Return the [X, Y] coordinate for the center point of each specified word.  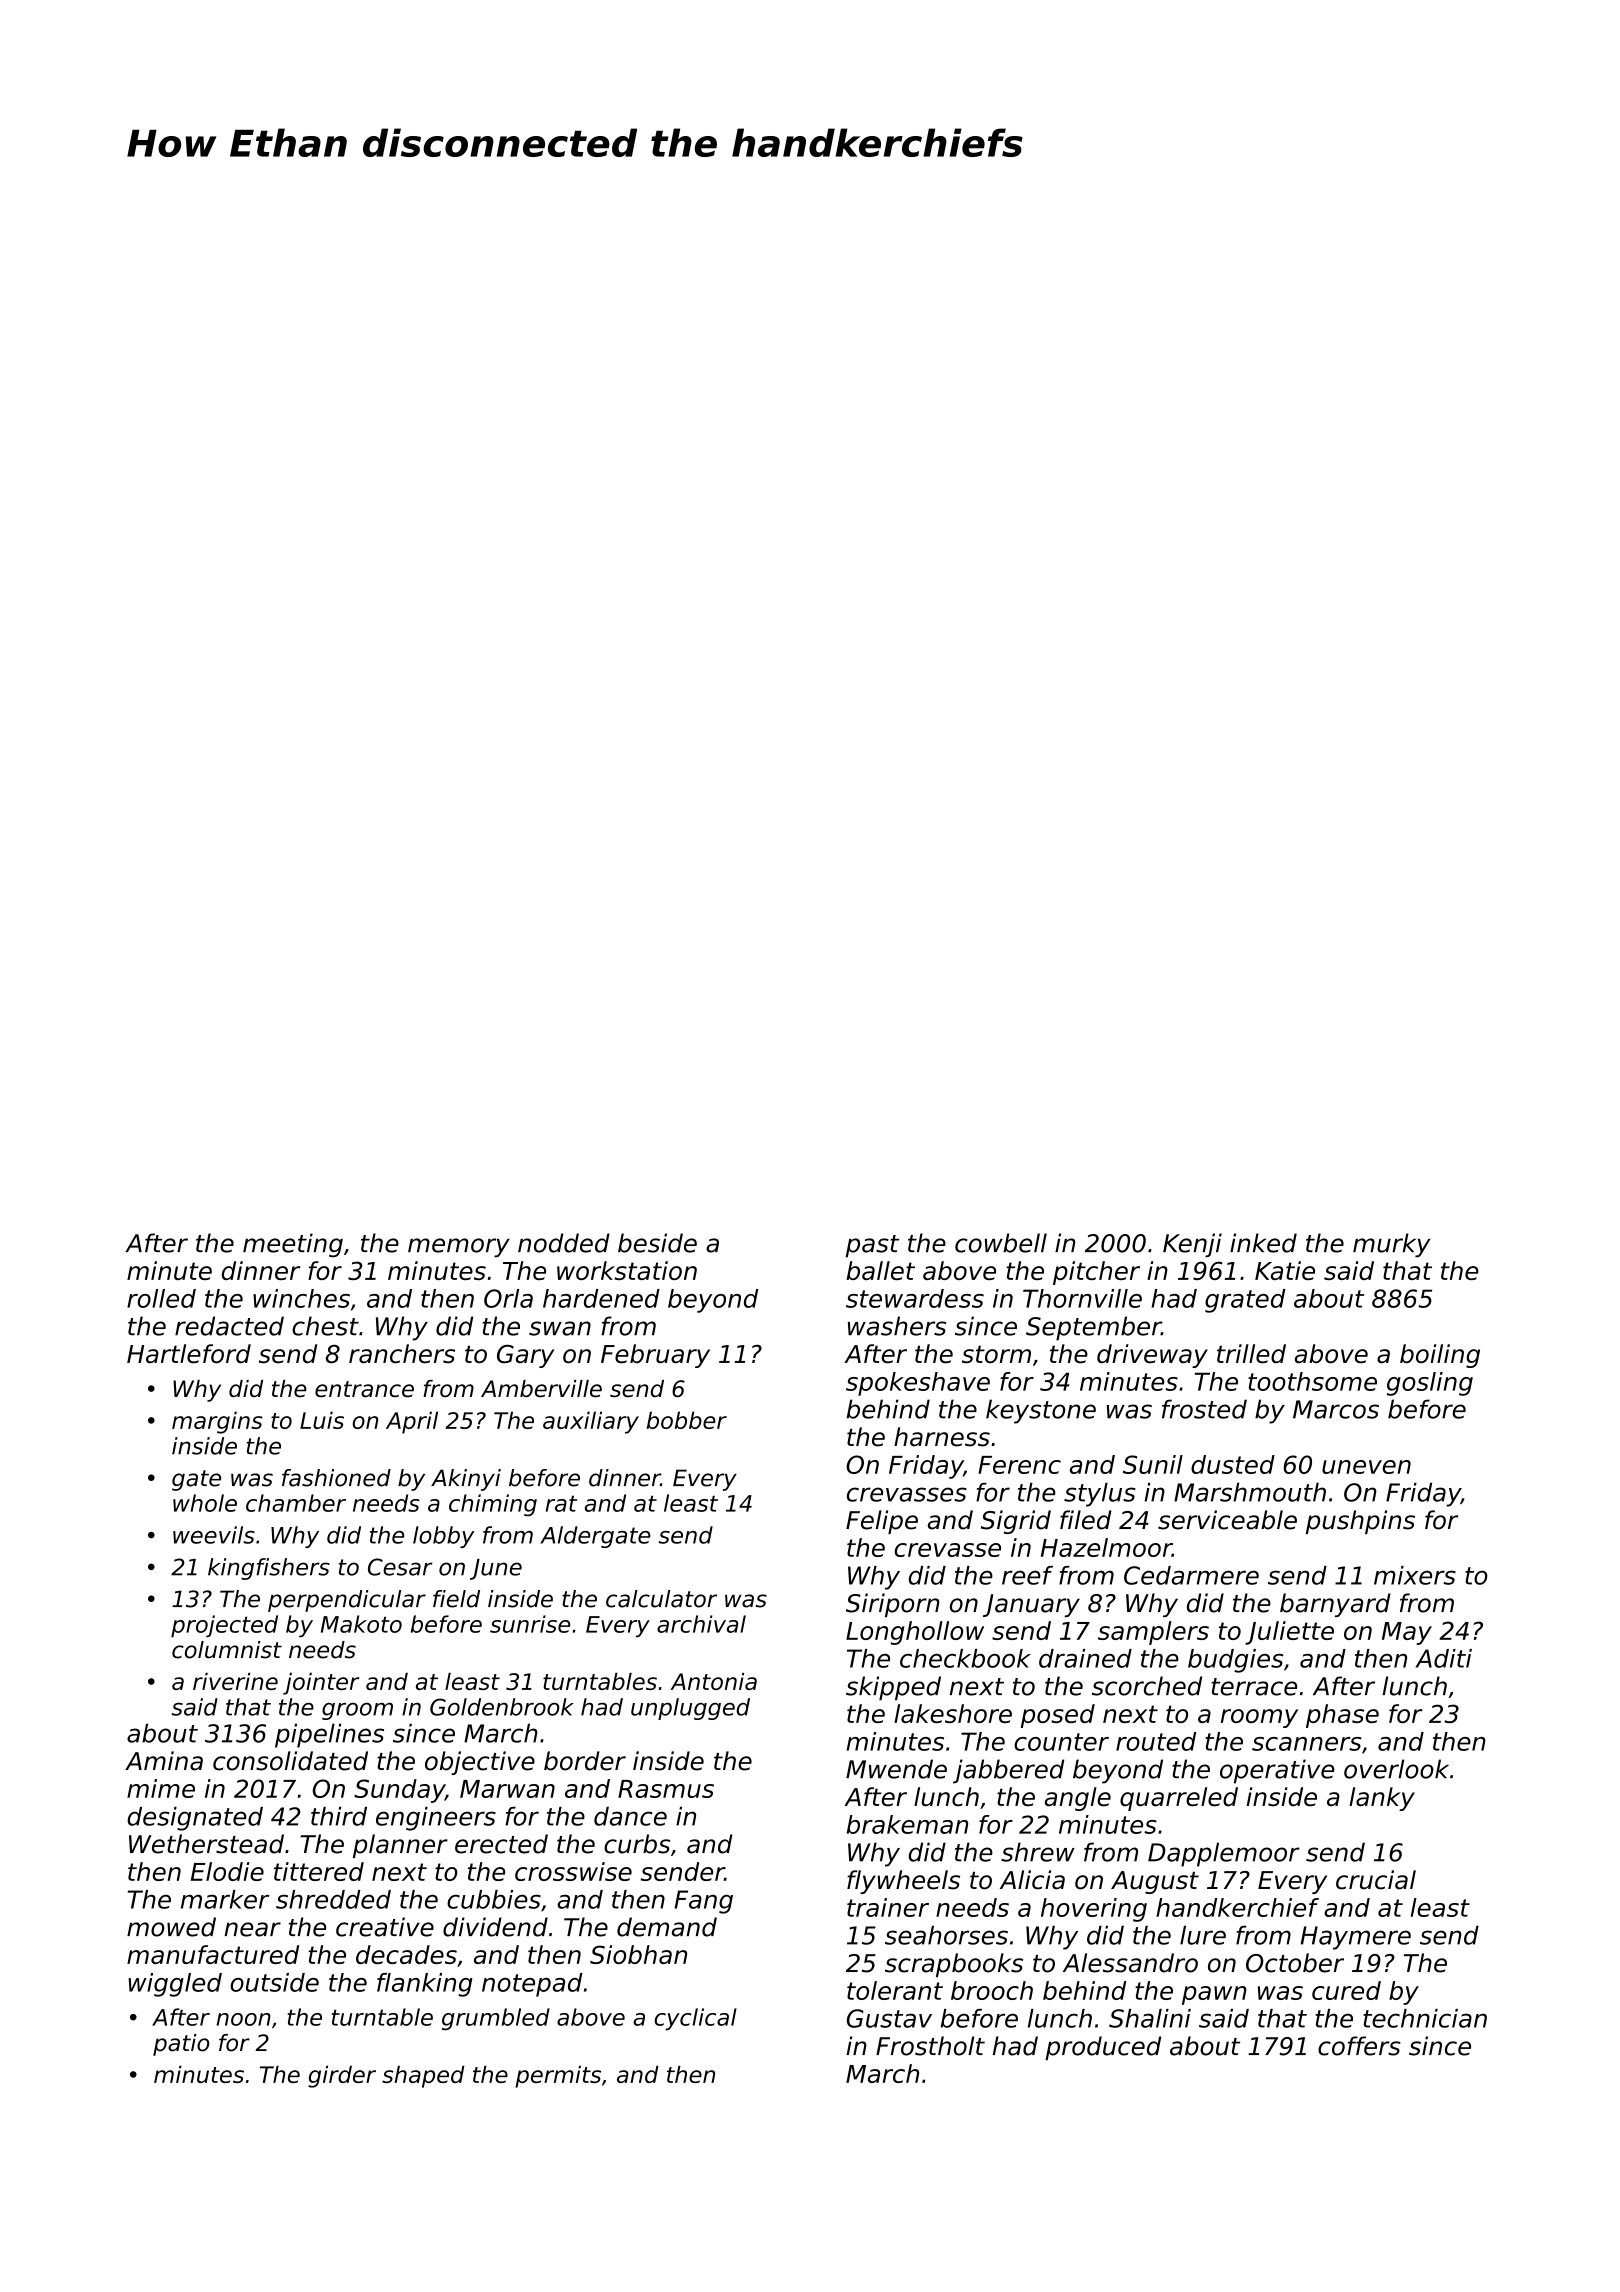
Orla [508, 1298]
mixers [1415, 1575]
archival [701, 1624]
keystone [1041, 1411]
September [1093, 1328]
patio [181, 2045]
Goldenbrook [502, 1707]
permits [558, 2076]
